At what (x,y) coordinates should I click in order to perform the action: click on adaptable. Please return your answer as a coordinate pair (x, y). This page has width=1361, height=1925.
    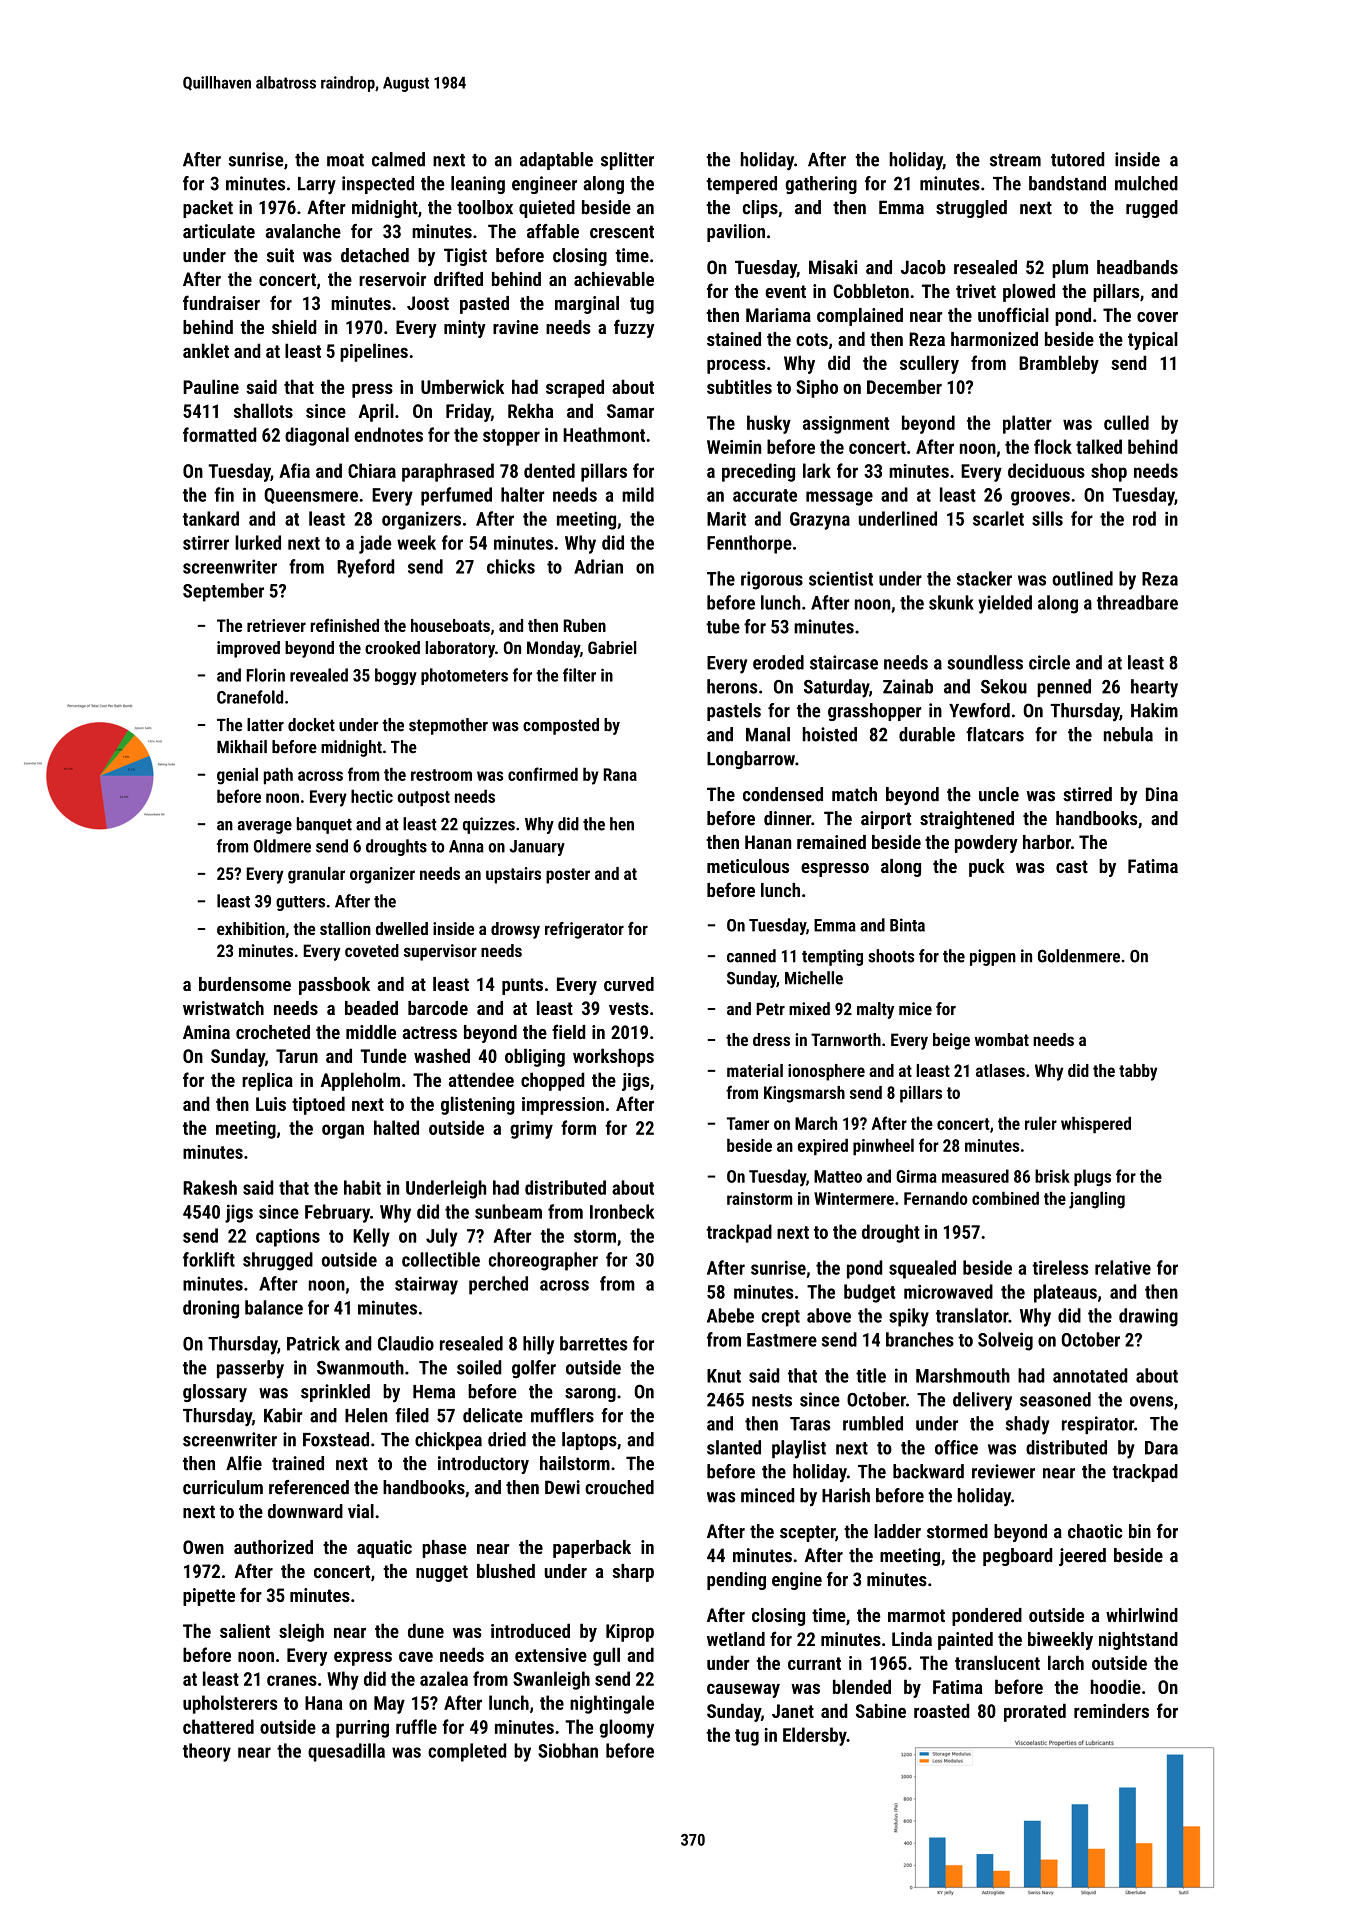
    Looking at the image, I should click on (556, 161).
